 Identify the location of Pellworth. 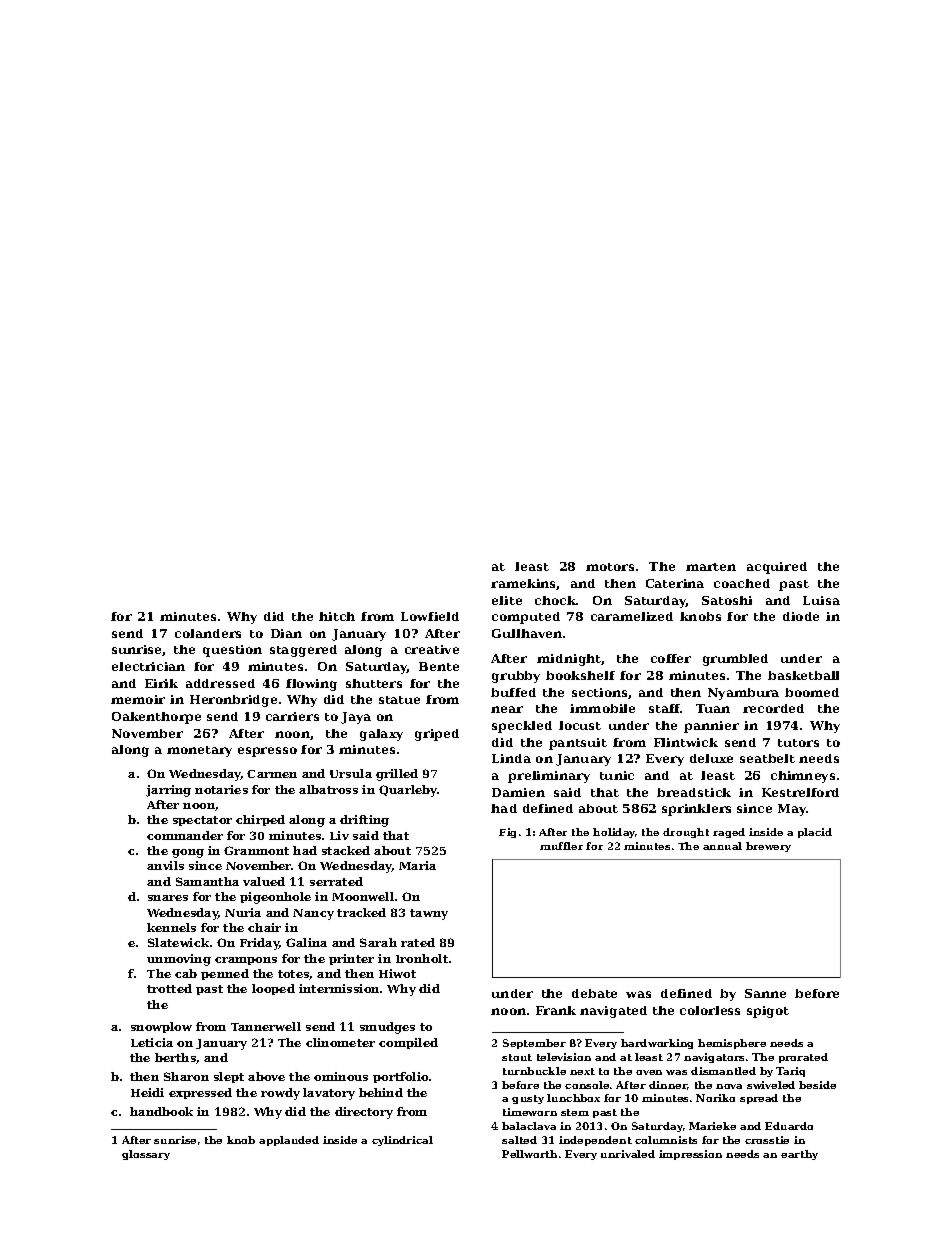
(529, 1154).
